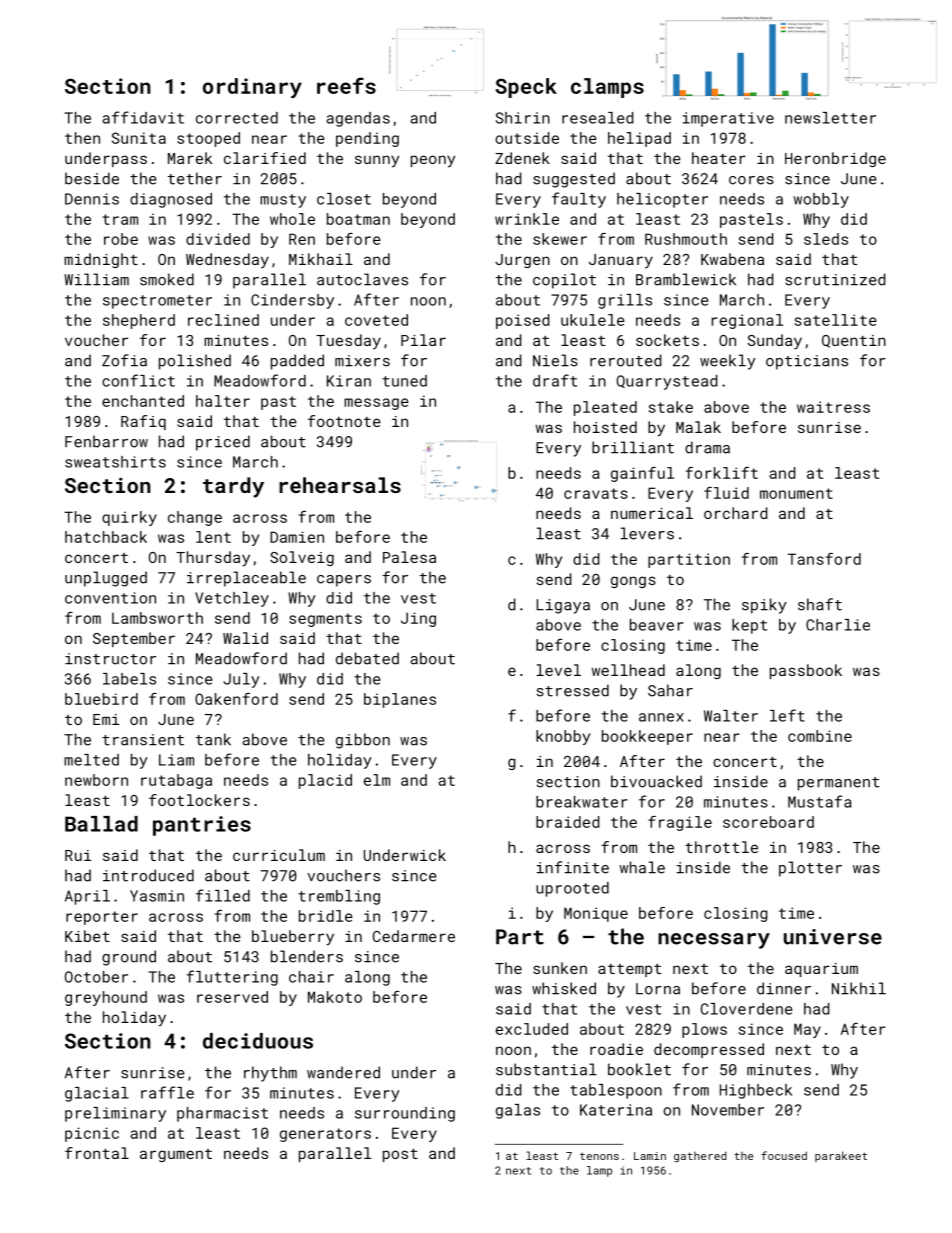 The width and height of the screenshot is (952, 1233). Describe the element at coordinates (796, 493) in the screenshot. I see `monument` at that location.
